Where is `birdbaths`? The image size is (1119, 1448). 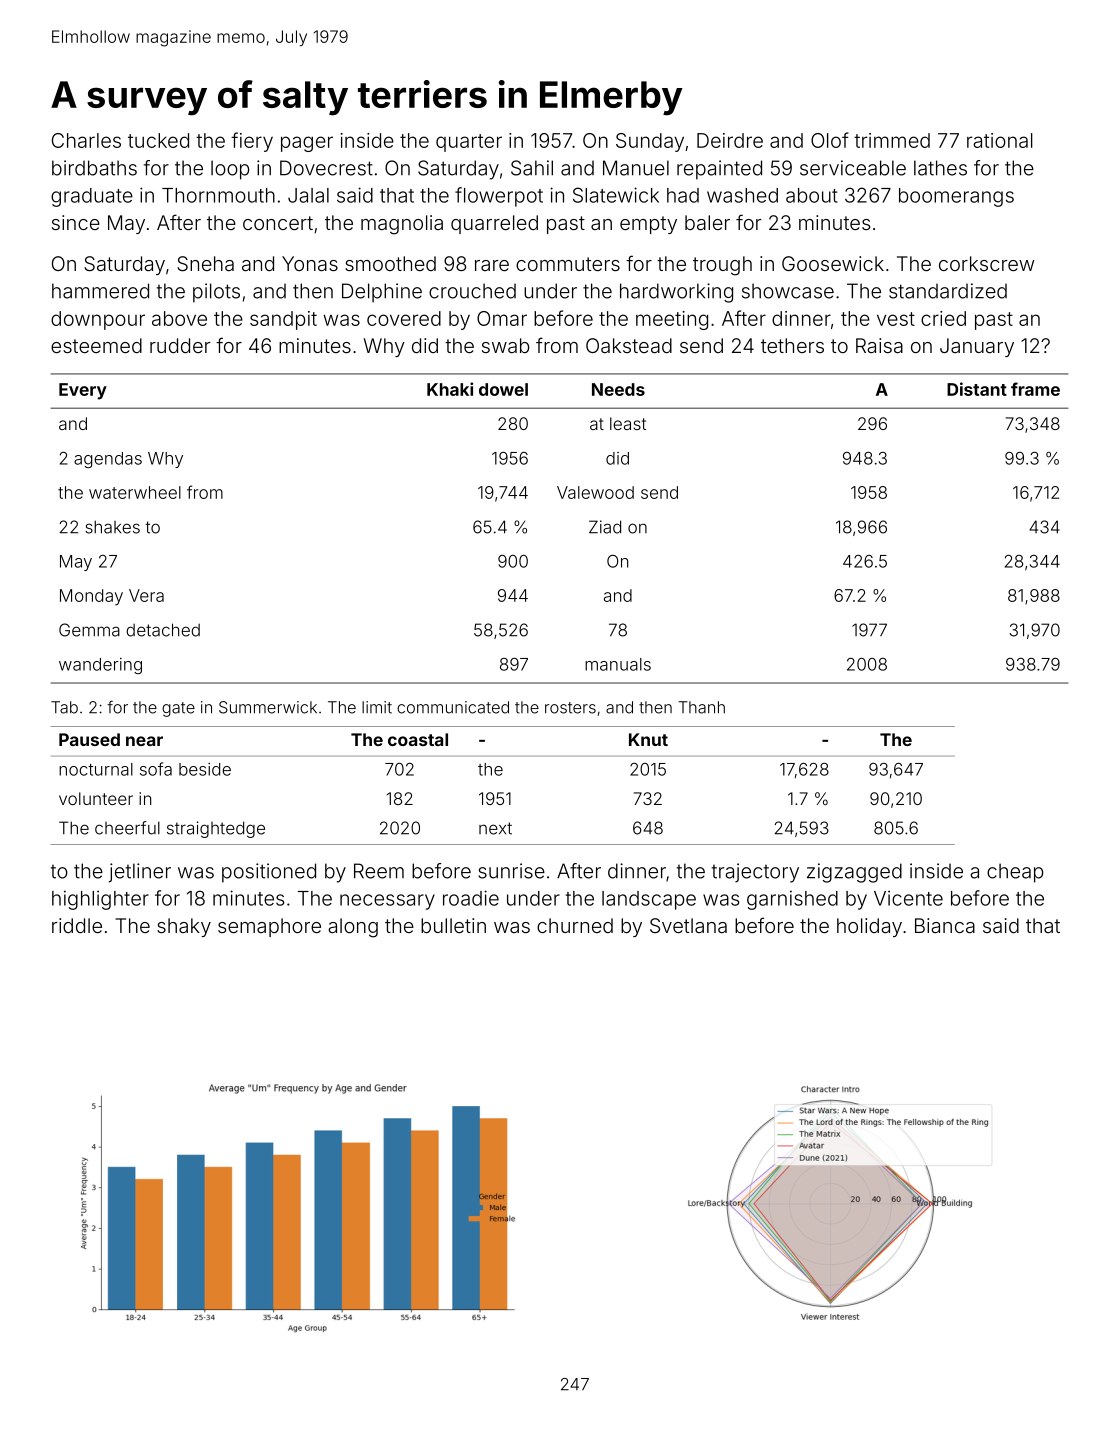 birdbaths is located at coordinates (94, 168).
